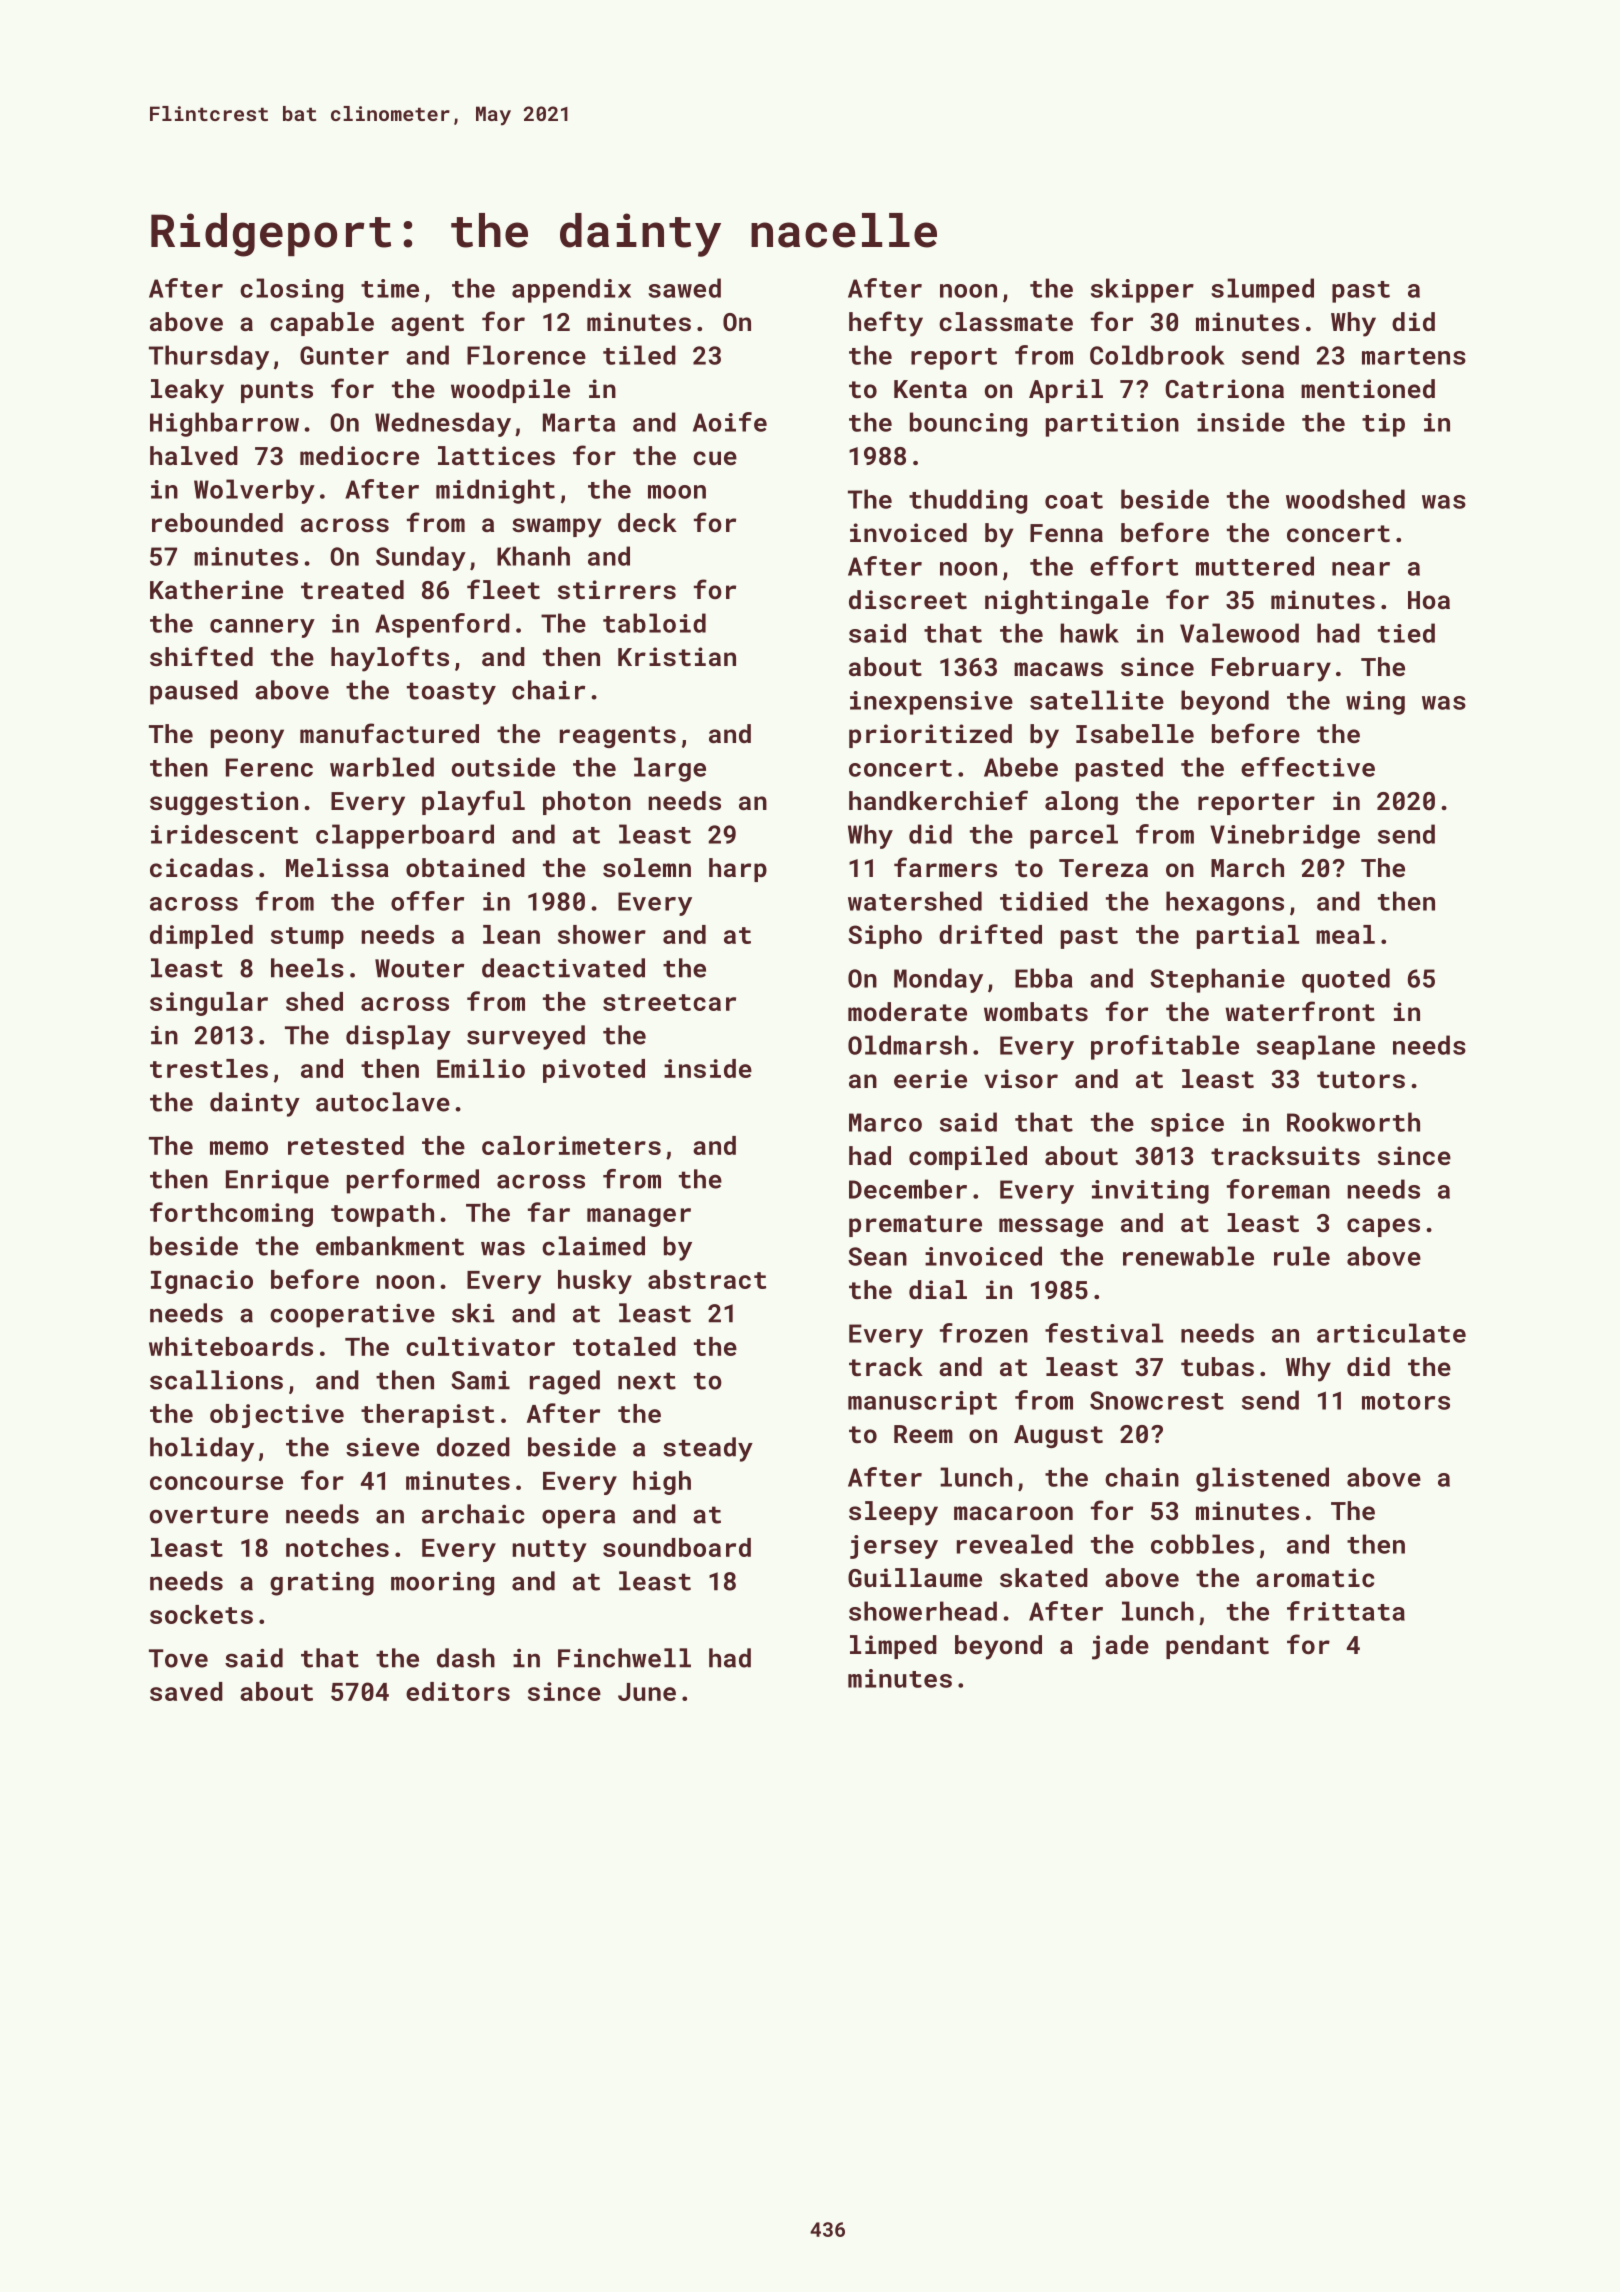  I want to click on slumped, so click(1262, 290).
